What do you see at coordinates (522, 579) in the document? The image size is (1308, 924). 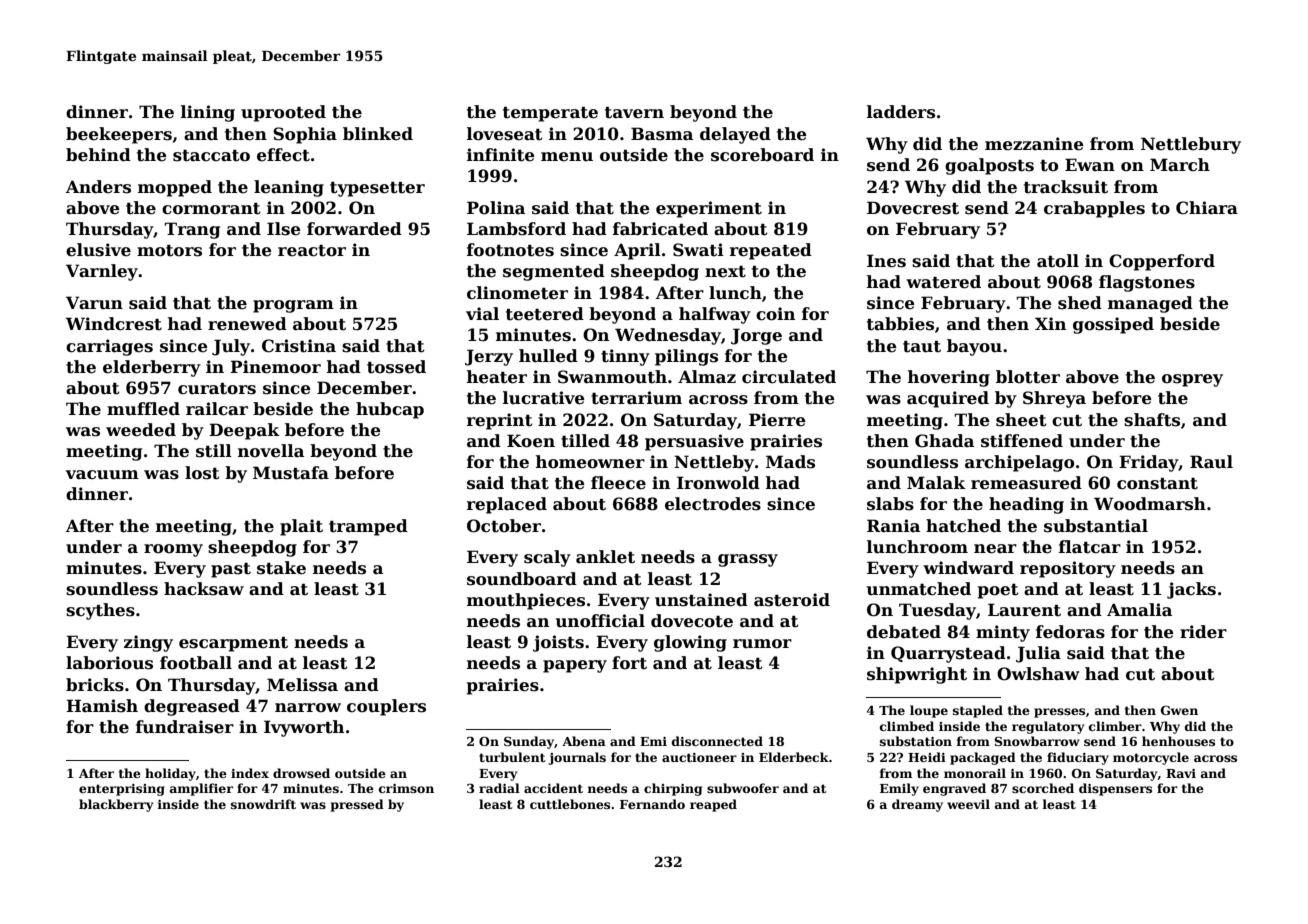 I see `soundboard` at bounding box center [522, 579].
